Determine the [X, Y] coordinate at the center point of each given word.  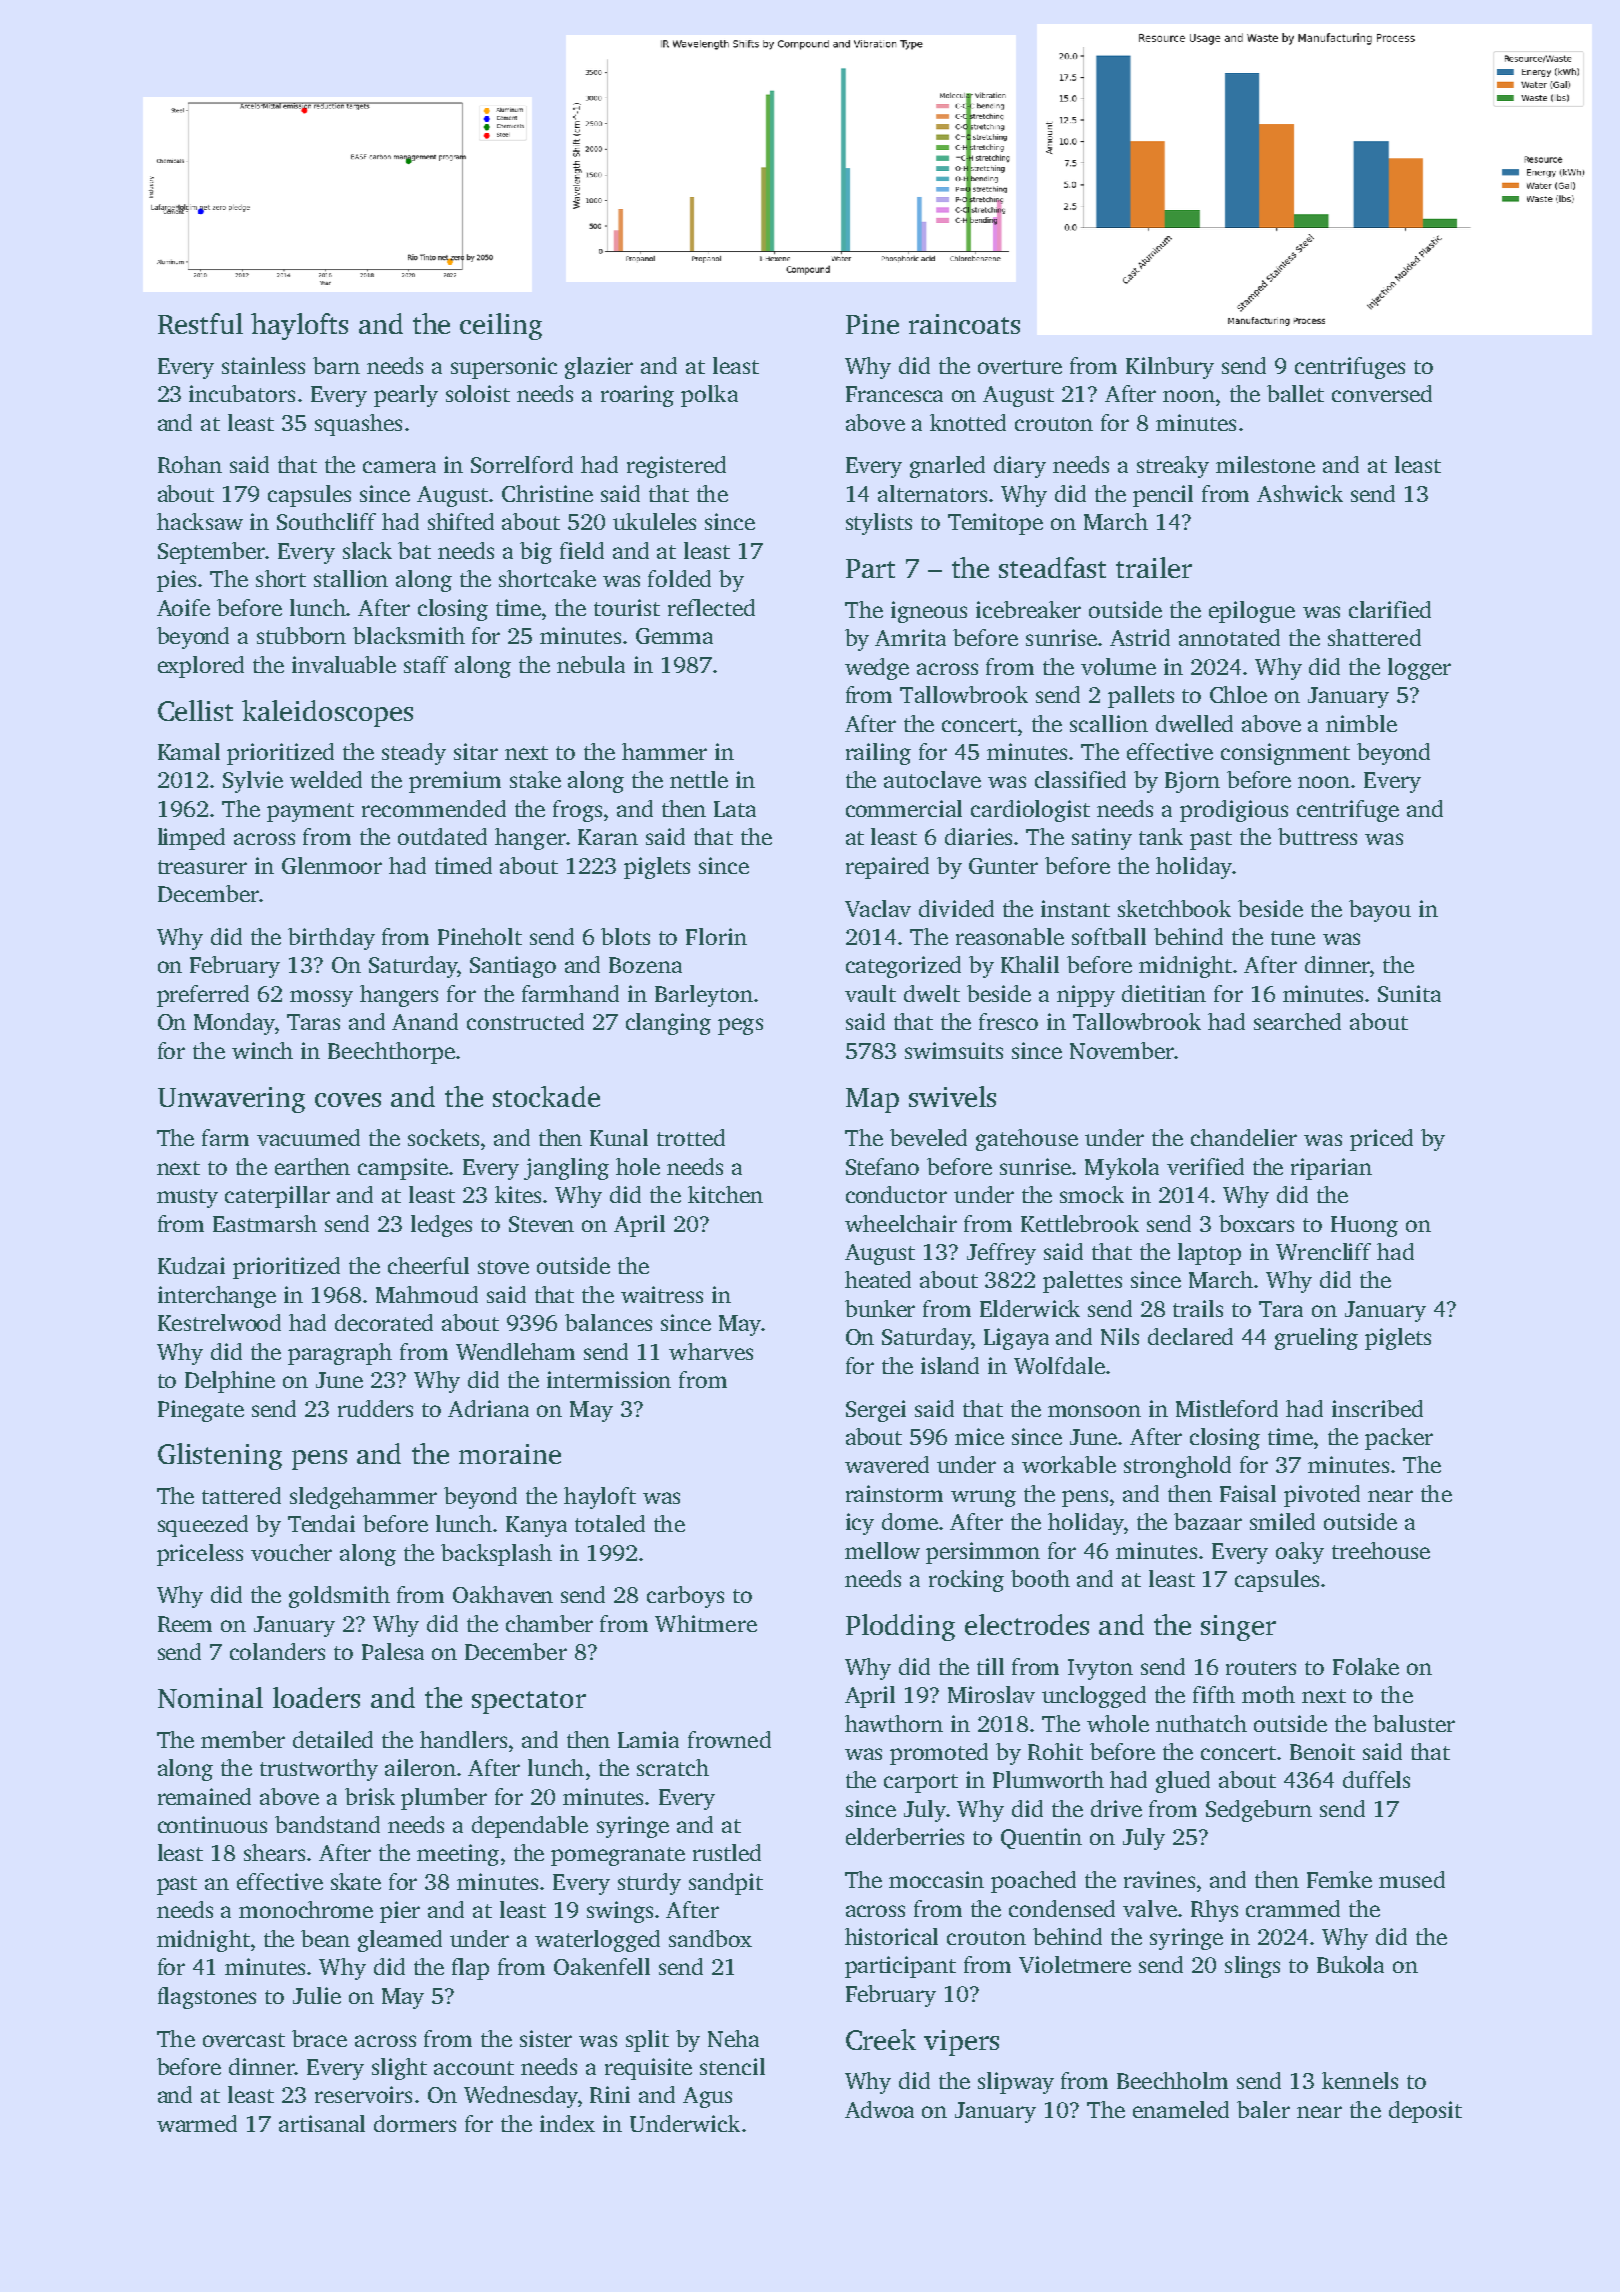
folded [679, 578]
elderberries [905, 1836]
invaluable [344, 664]
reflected [711, 607]
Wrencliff [1323, 1251]
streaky [1173, 467]
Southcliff [326, 521]
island [950, 1365]
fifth [1214, 1694]
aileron [420, 1767]
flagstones [207, 1998]
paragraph [340, 1354]
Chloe [1238, 694]
